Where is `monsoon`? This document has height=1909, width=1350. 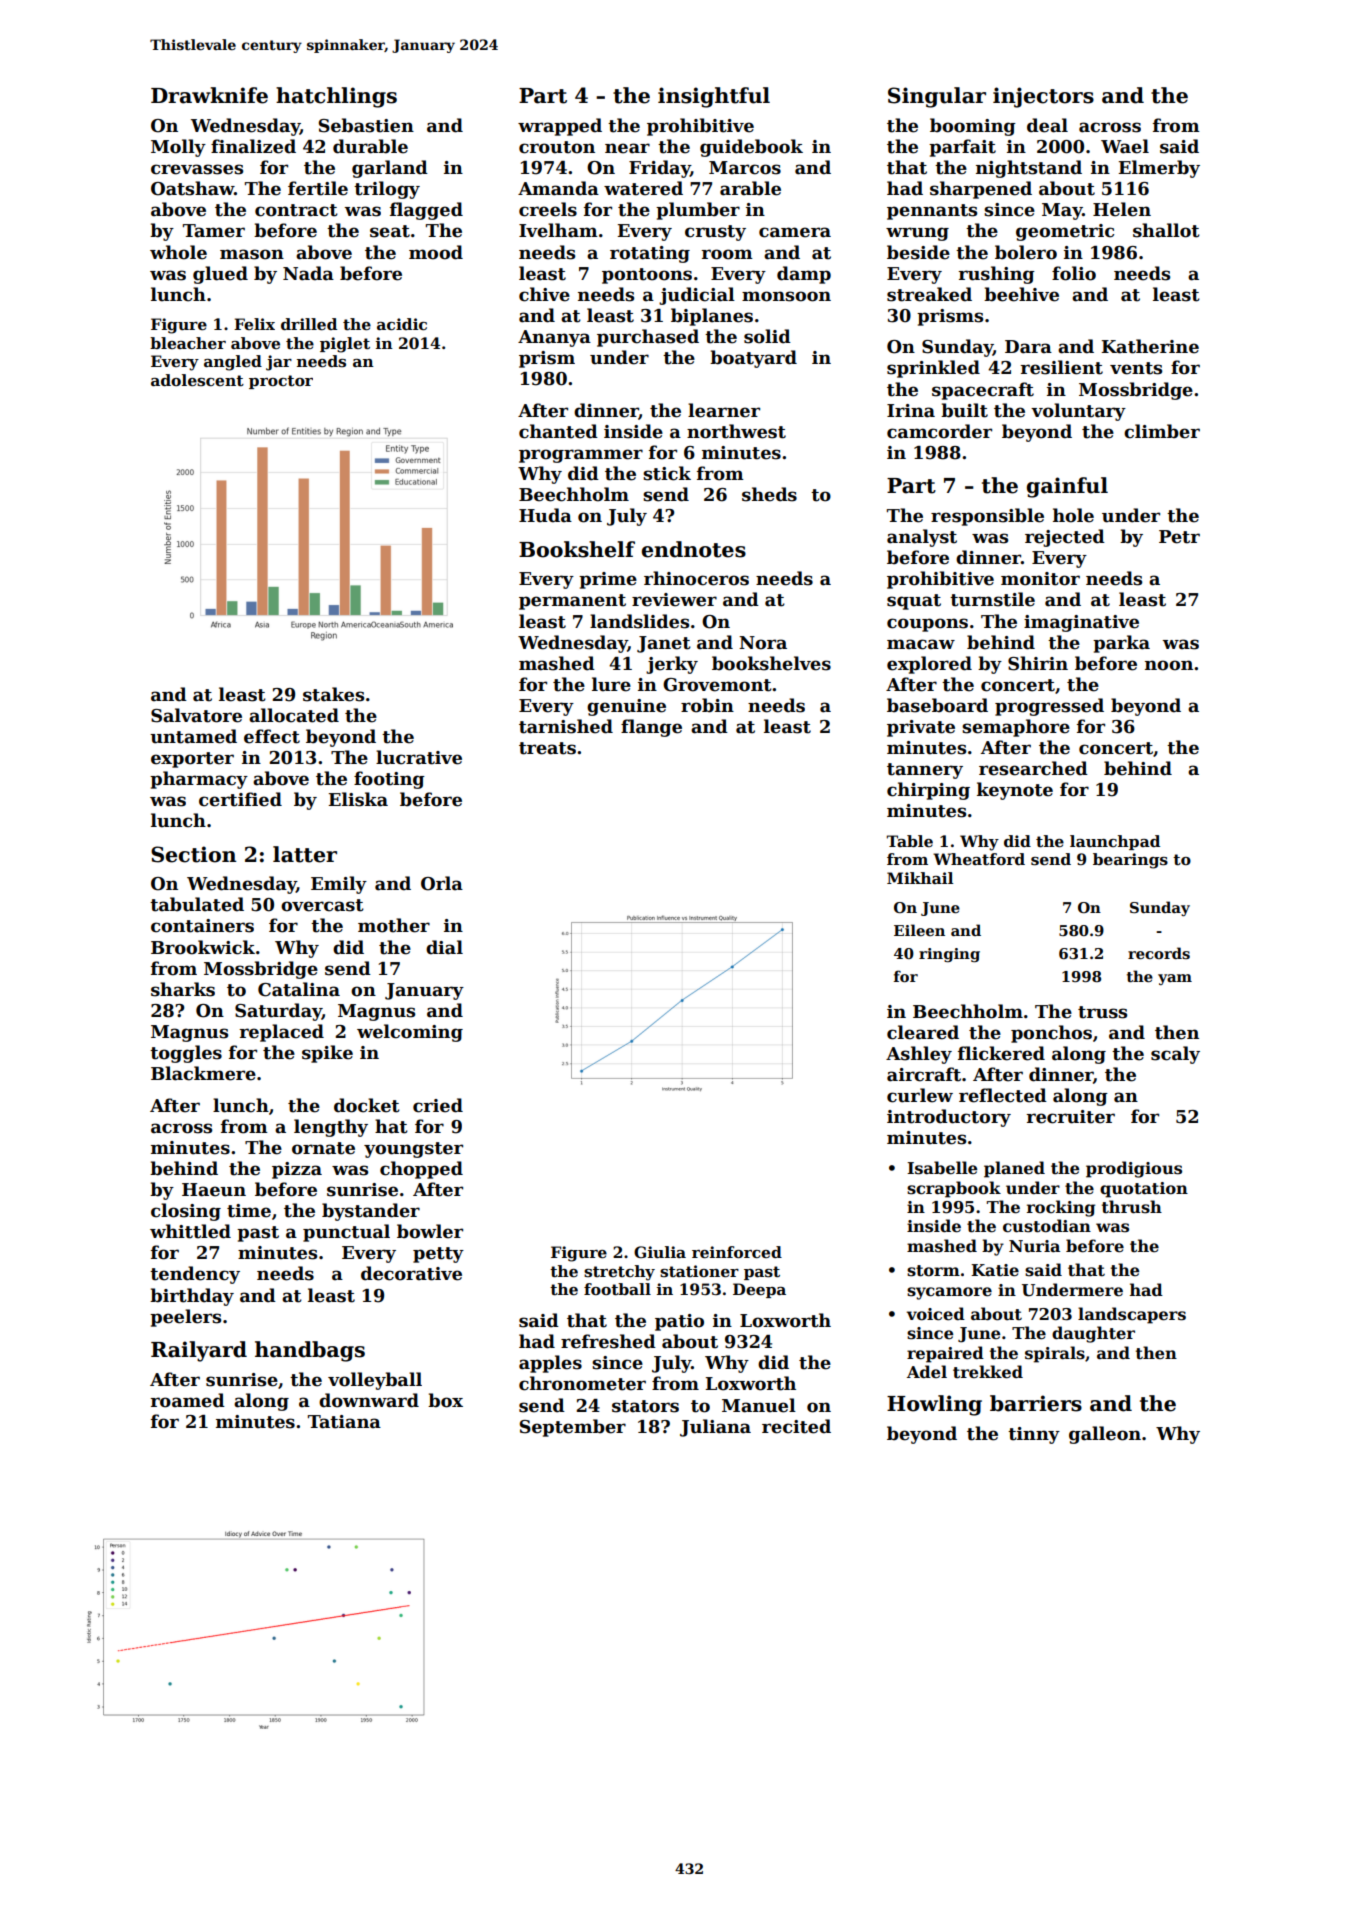 monsoon is located at coordinates (786, 296).
